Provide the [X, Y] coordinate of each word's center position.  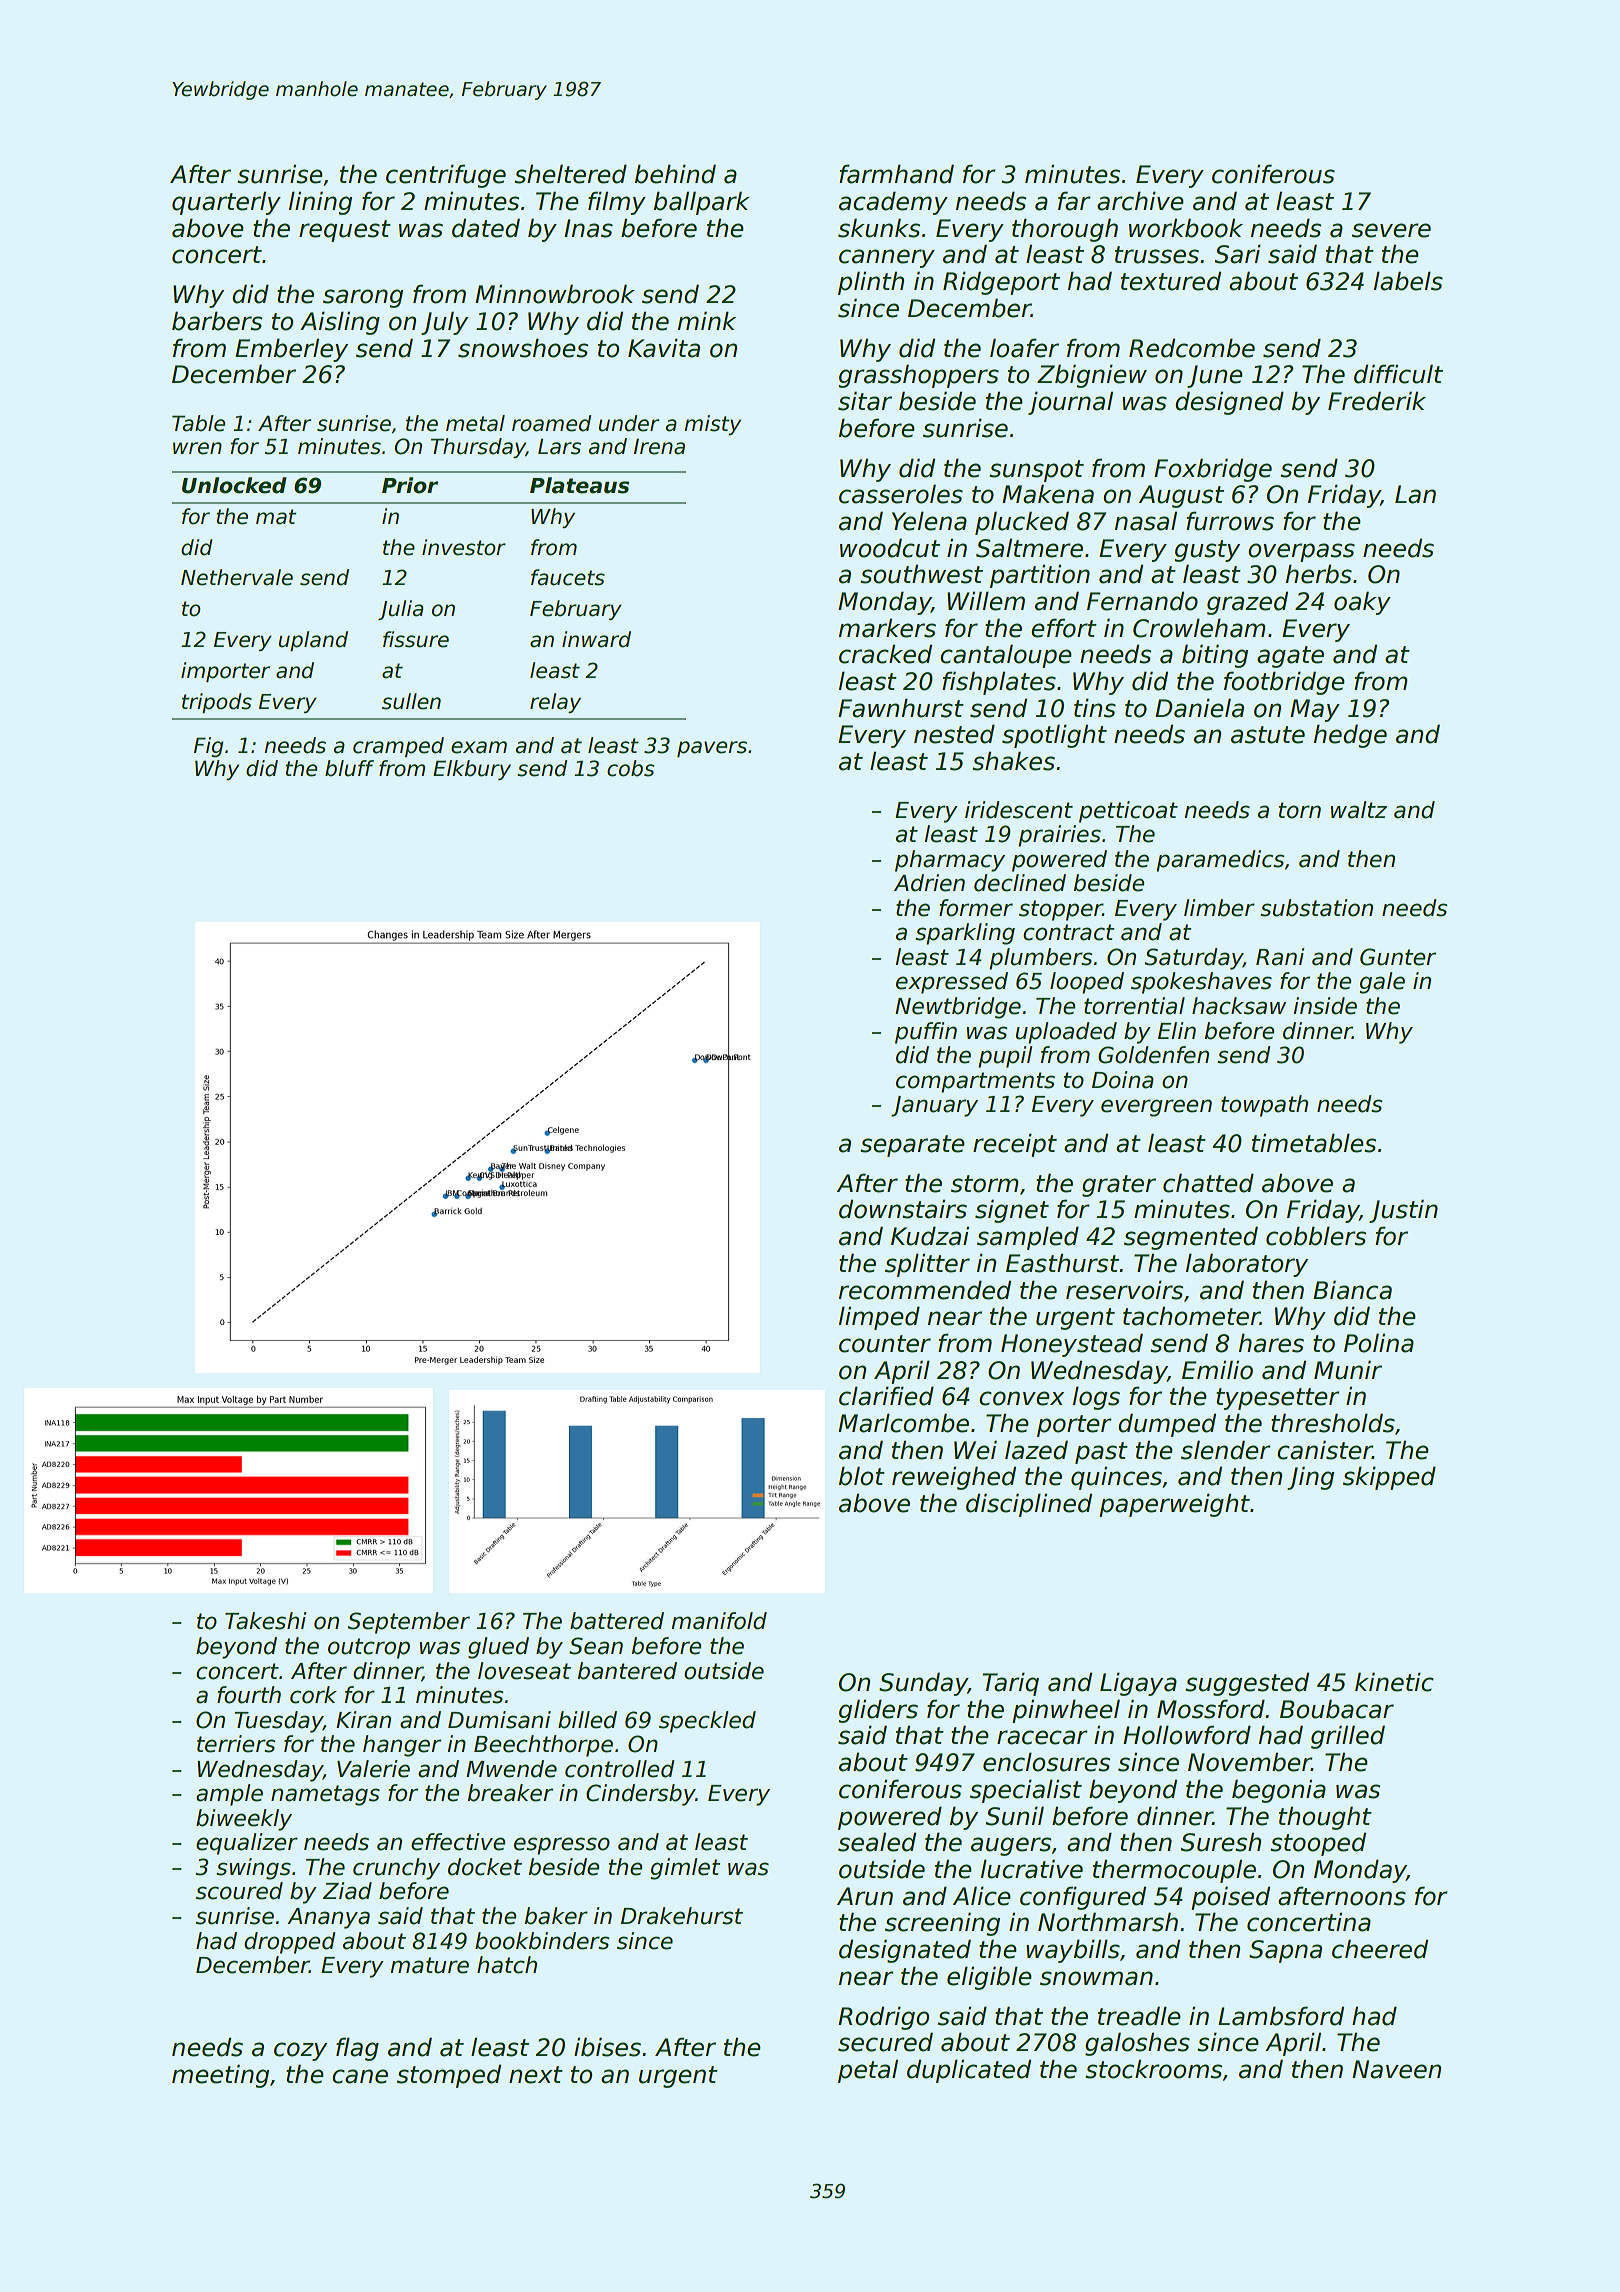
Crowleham [1199, 628]
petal [868, 2071]
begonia [1279, 1791]
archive [1140, 201]
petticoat [1128, 812]
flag [357, 2049]
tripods [217, 703]
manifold [719, 1621]
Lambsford [1281, 2016]
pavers [712, 749]
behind [675, 174]
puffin [926, 1033]
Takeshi [265, 1621]
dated [486, 228]
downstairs [903, 1209]
